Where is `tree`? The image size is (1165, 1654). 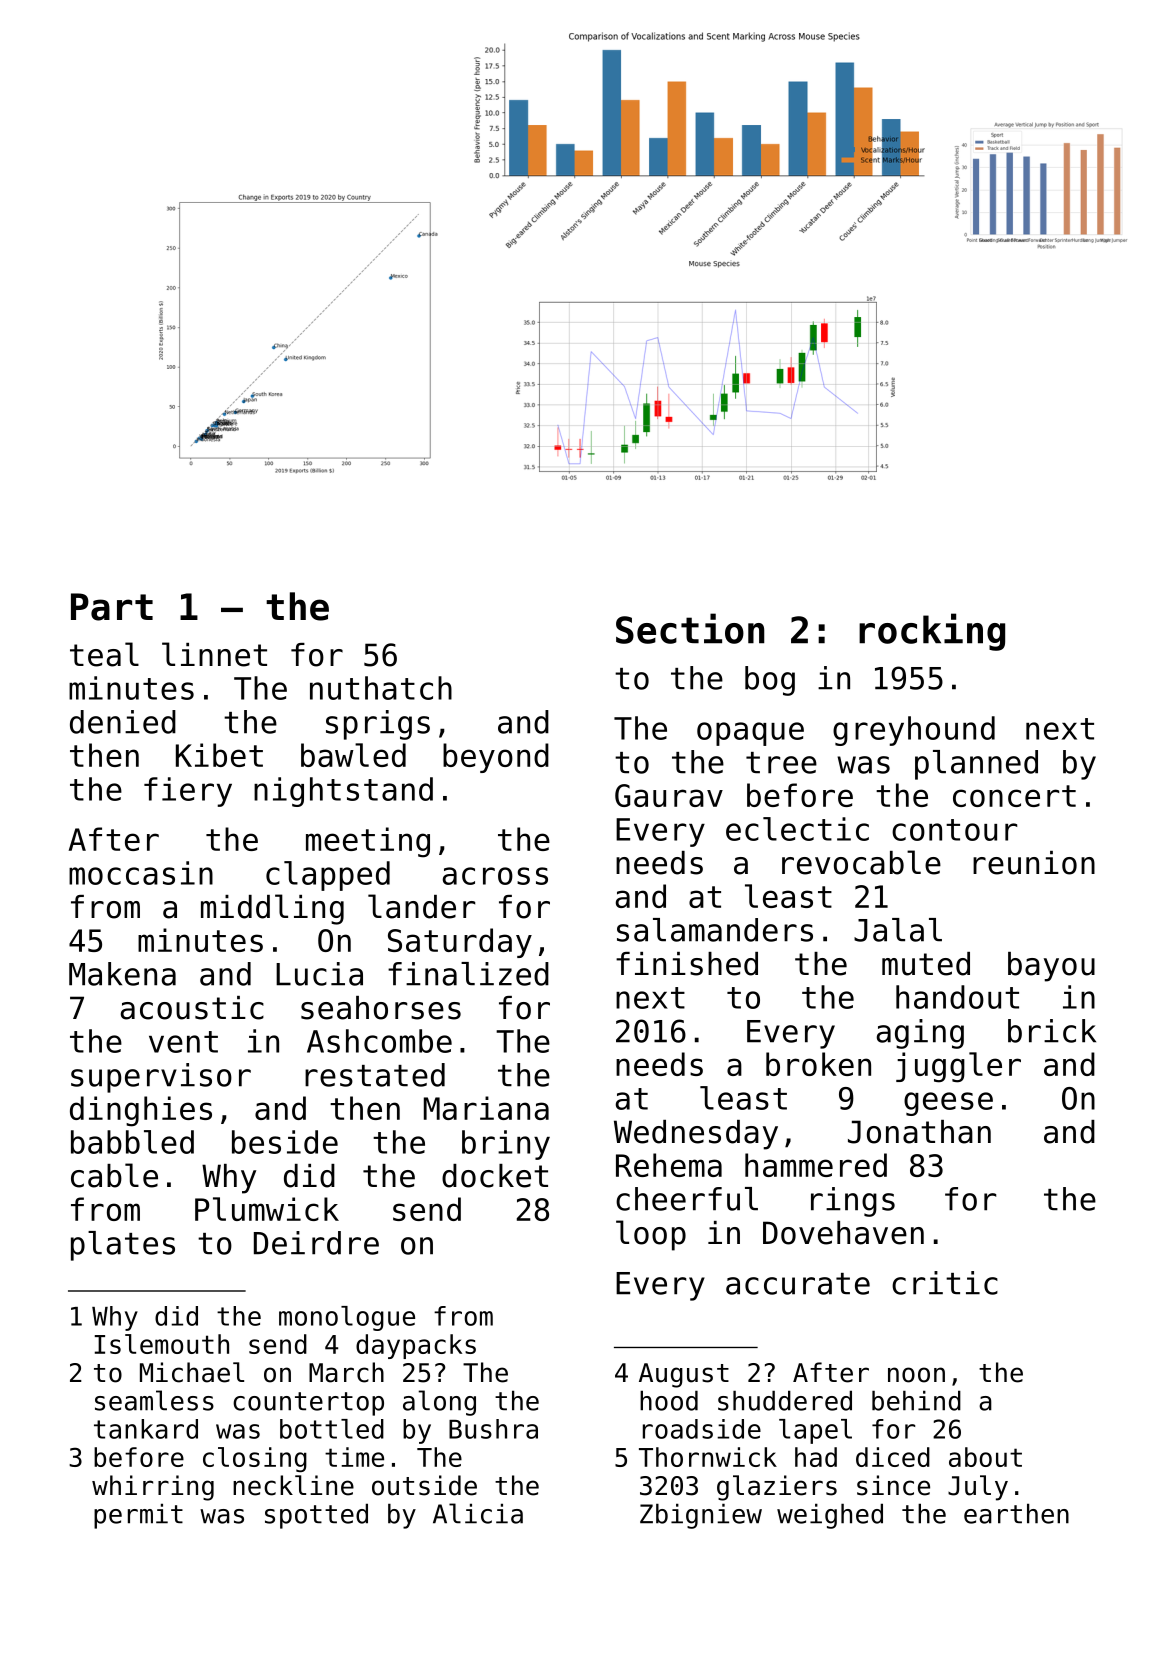
tree is located at coordinates (781, 763).
